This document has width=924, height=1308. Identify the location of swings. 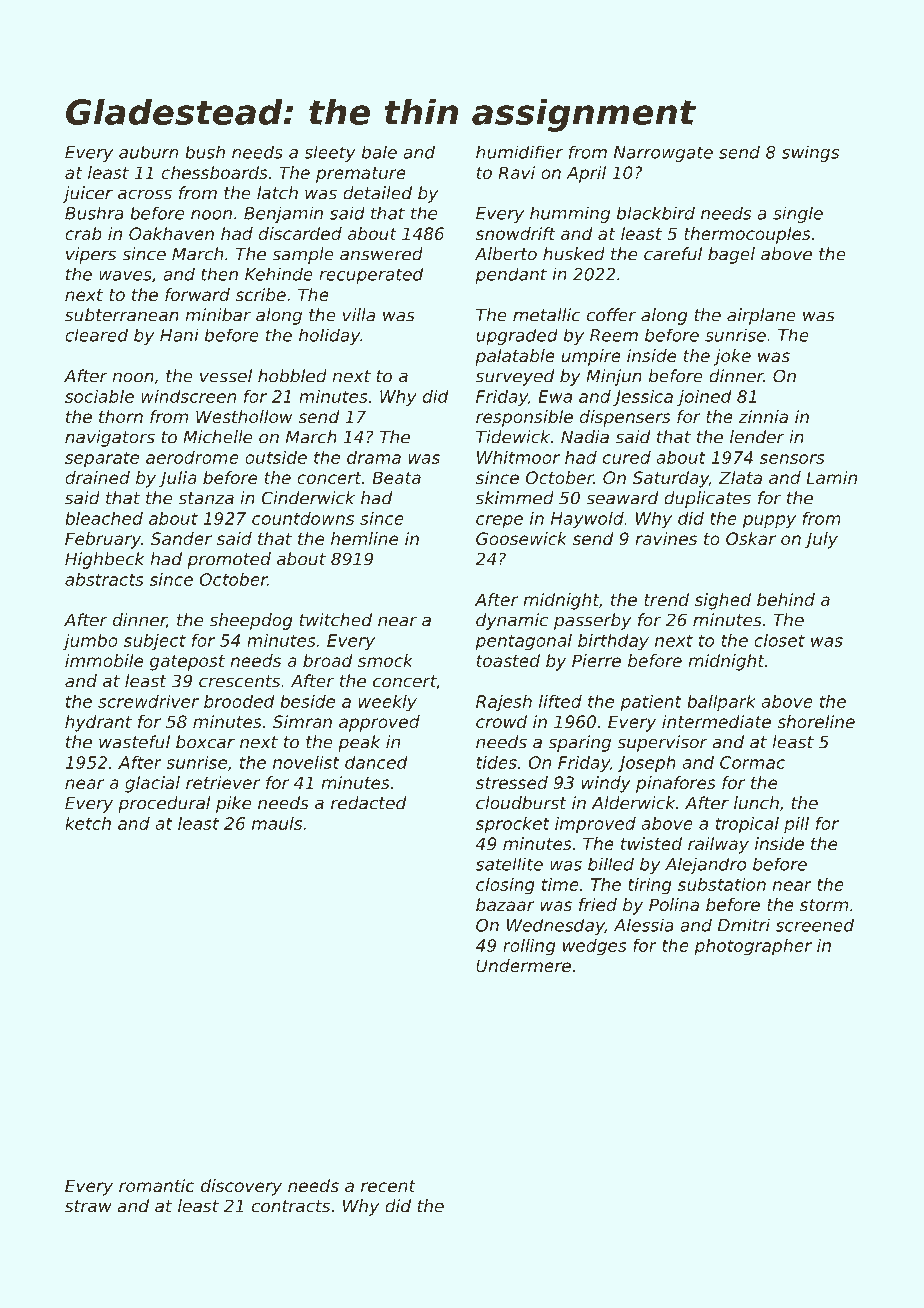
(810, 154).
